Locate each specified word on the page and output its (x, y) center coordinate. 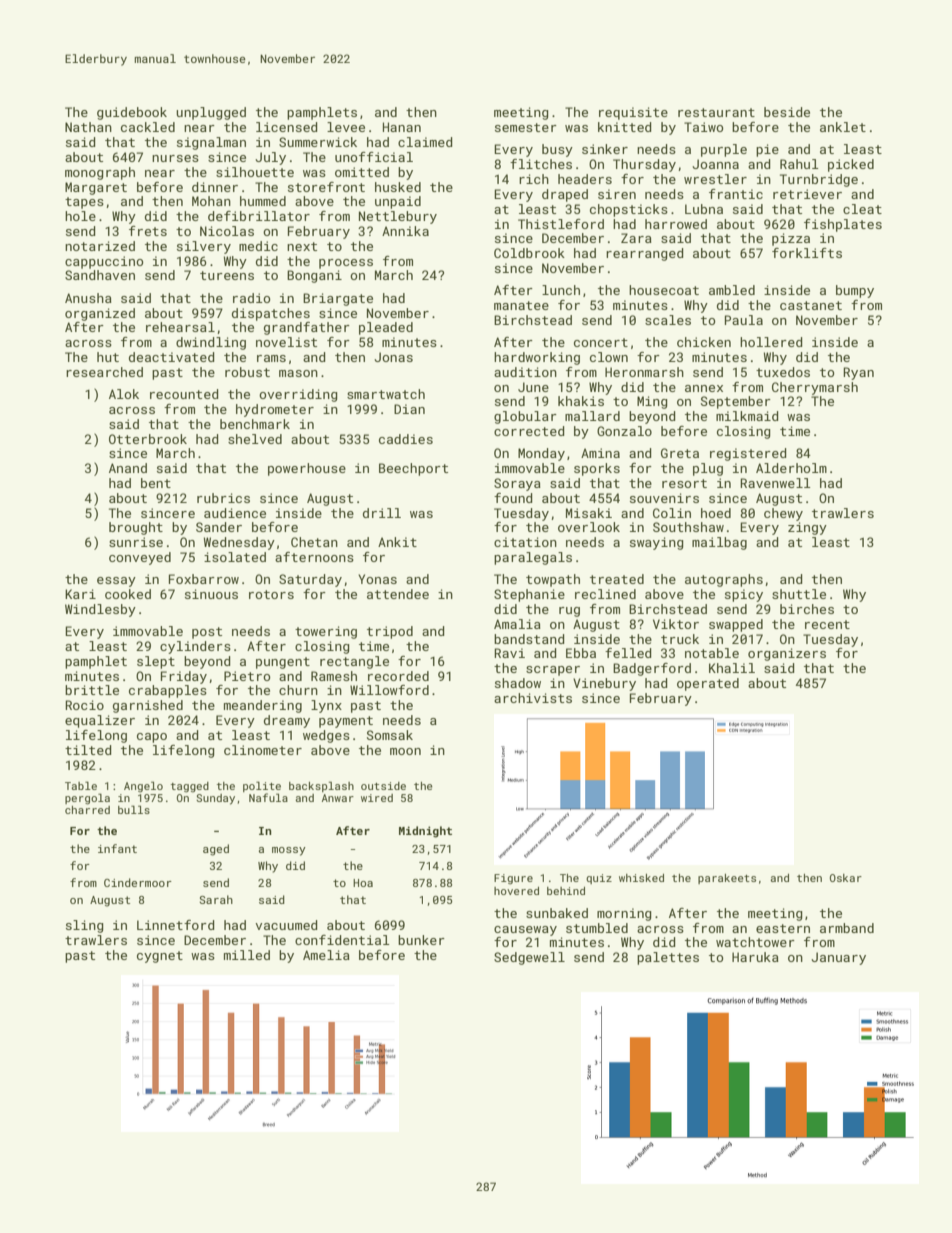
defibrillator (259, 216)
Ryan (858, 373)
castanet (811, 305)
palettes (668, 958)
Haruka (755, 957)
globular (525, 417)
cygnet (160, 957)
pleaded (386, 328)
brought (136, 528)
